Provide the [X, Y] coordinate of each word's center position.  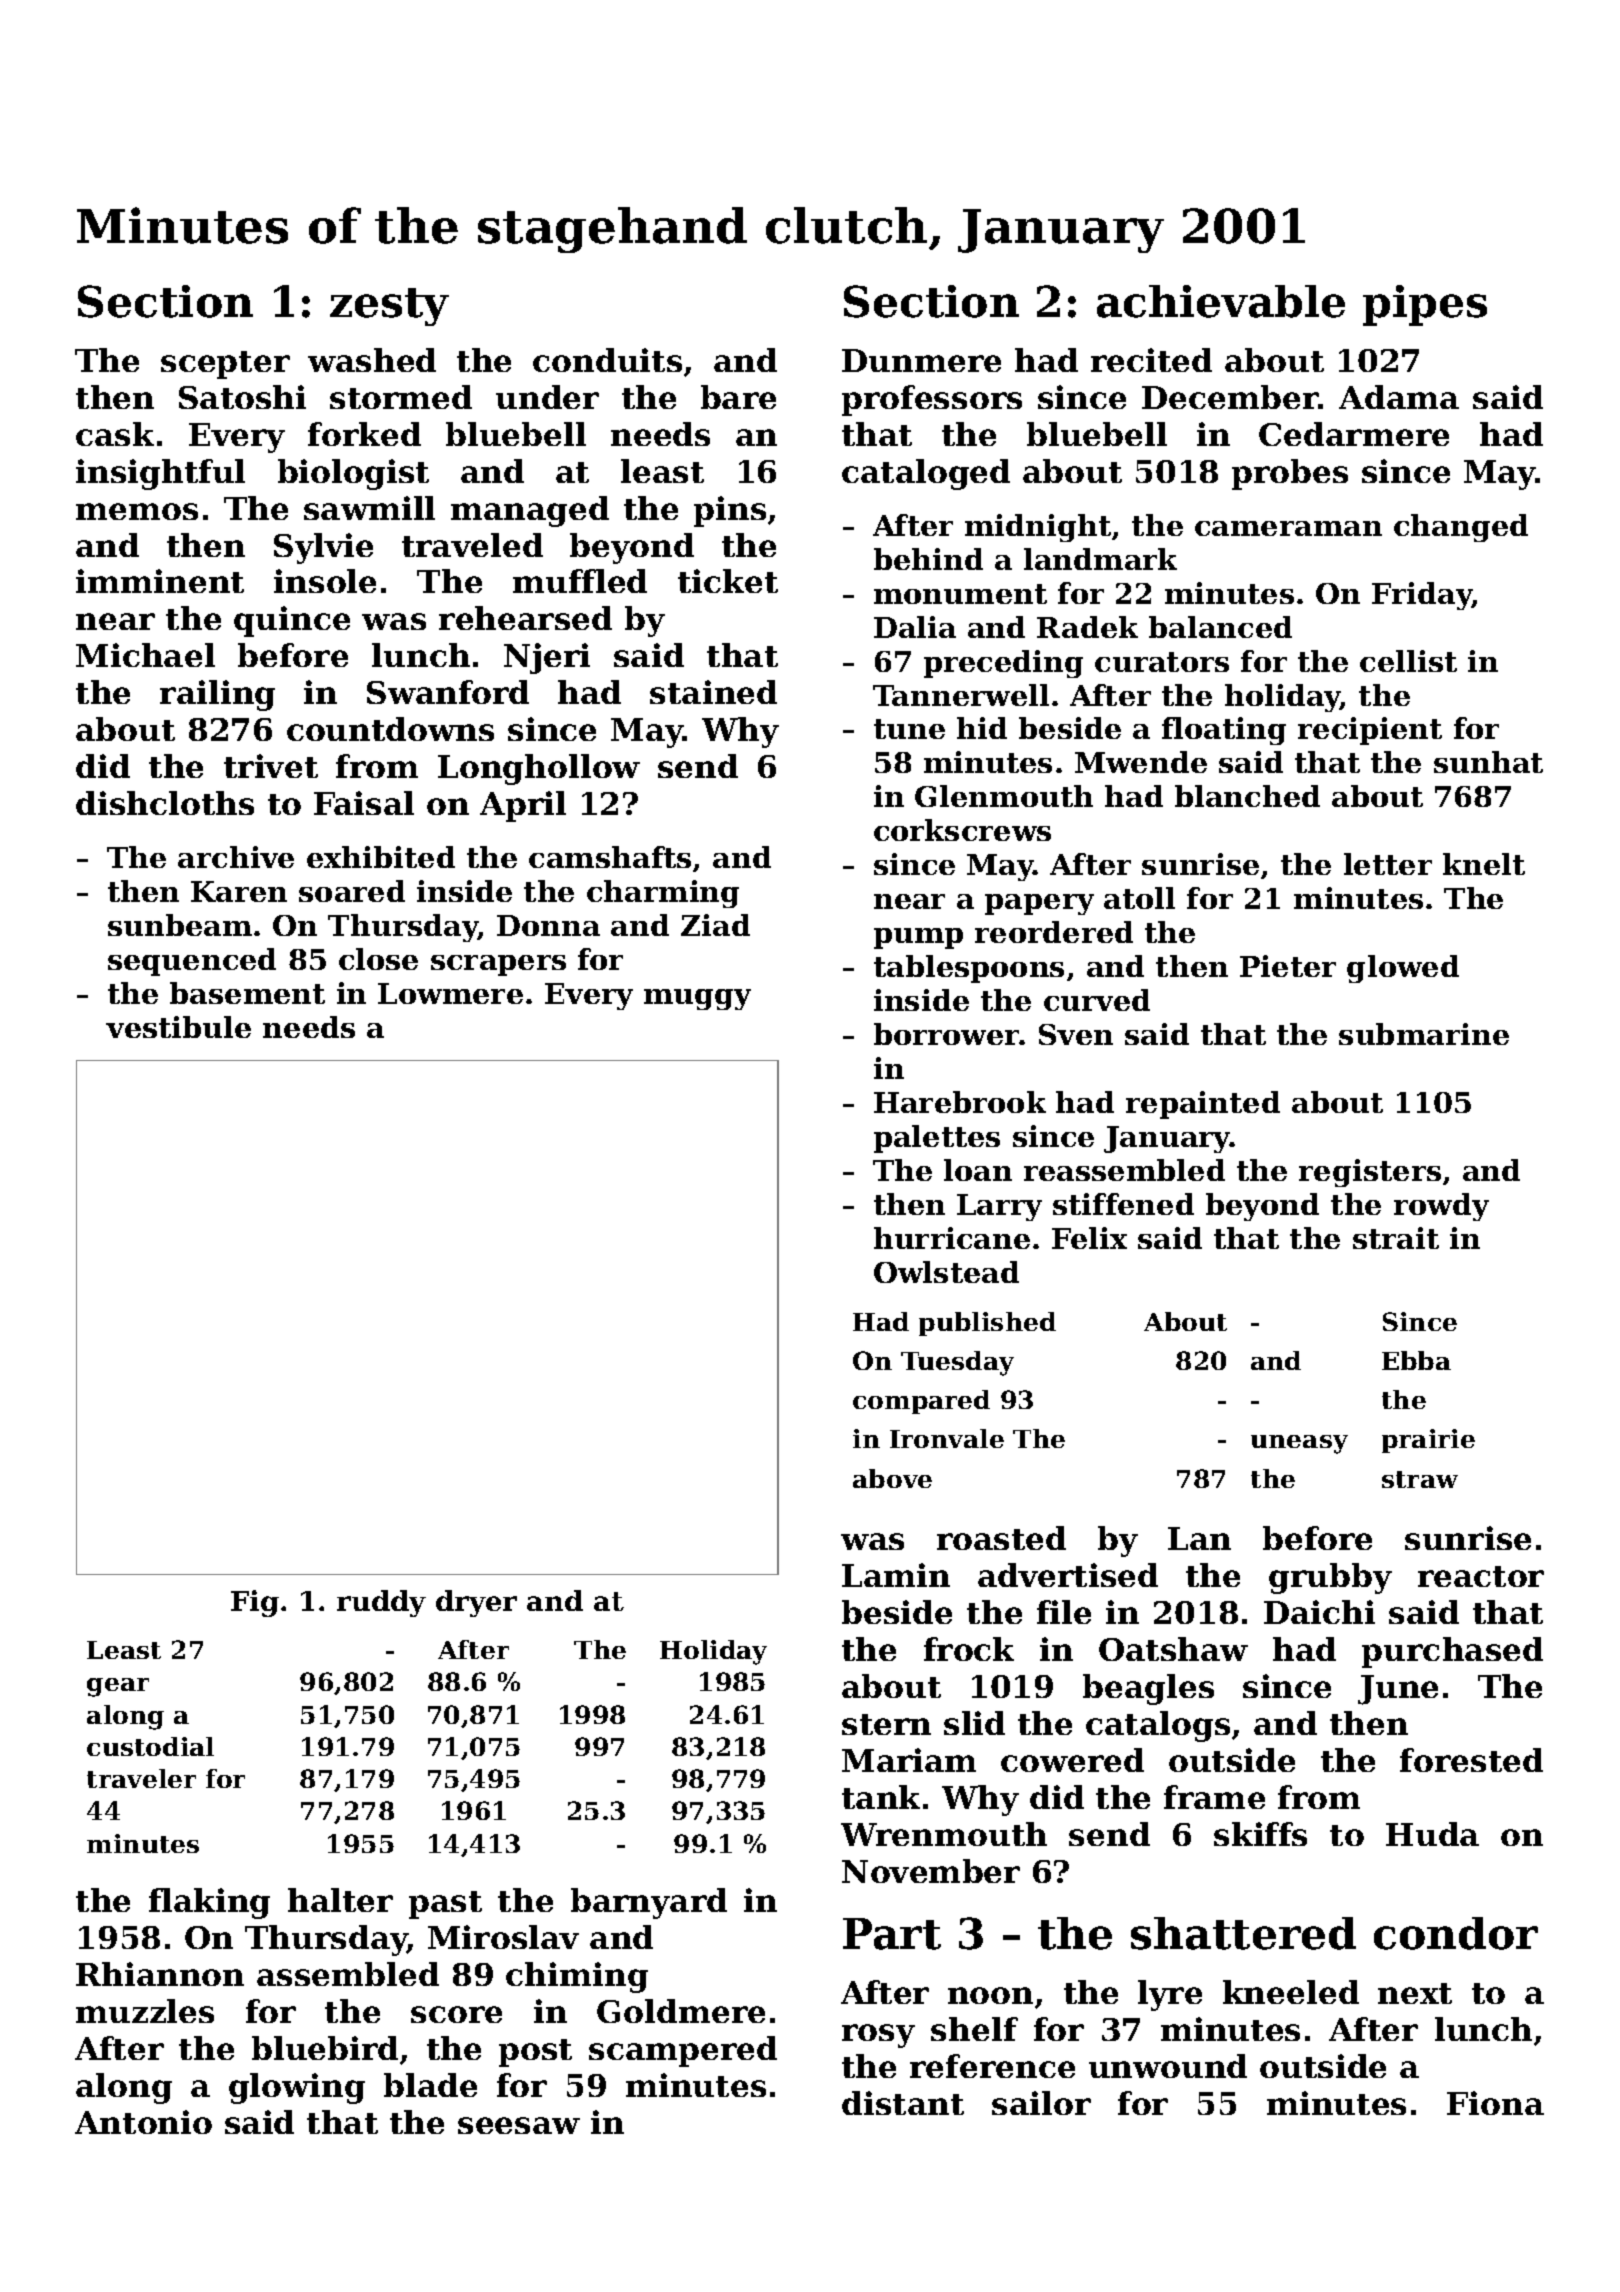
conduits [607, 360]
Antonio [143, 2122]
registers [1370, 1173]
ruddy [381, 1603]
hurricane [952, 1238]
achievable [1221, 301]
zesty [389, 307]
